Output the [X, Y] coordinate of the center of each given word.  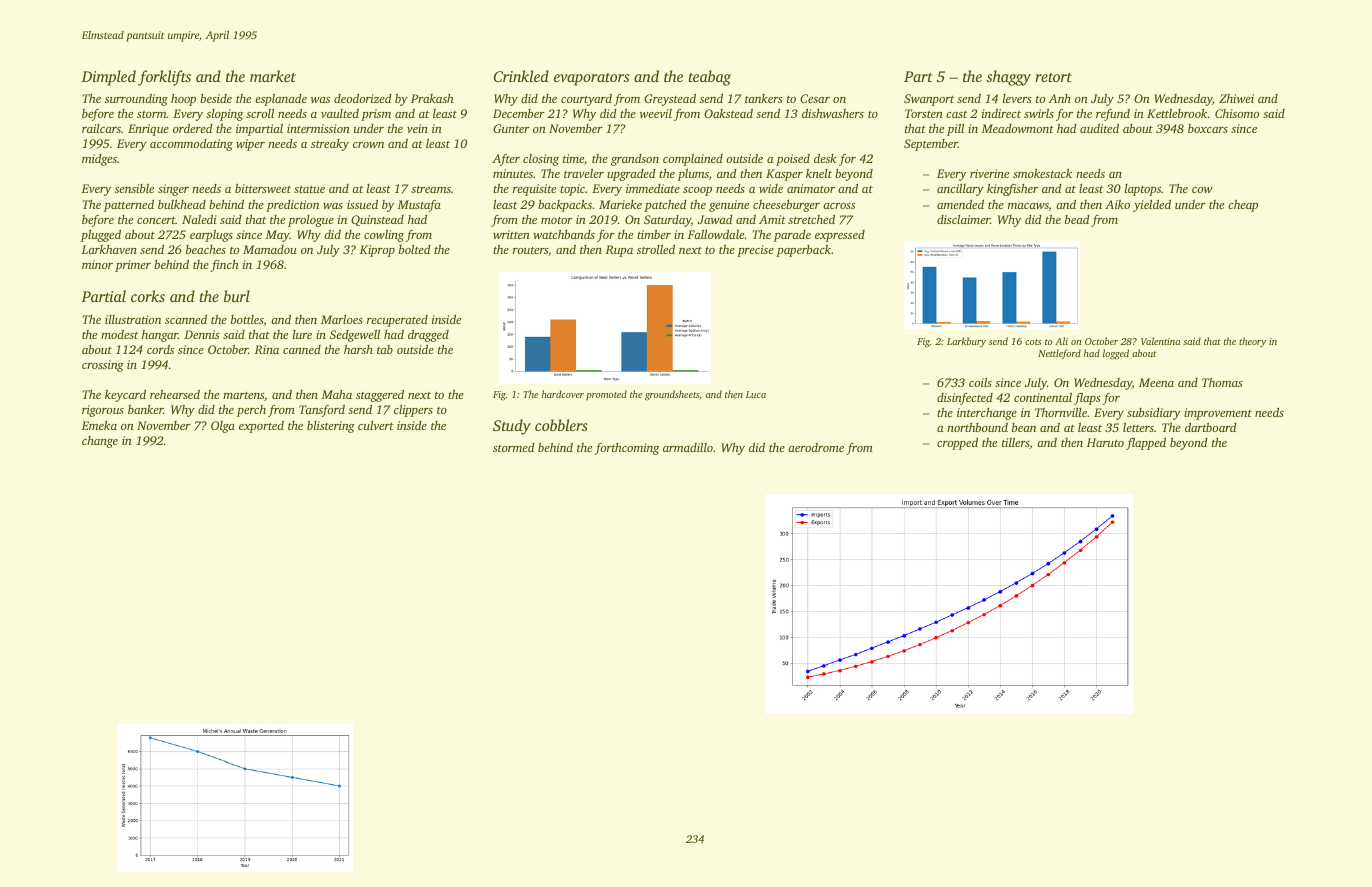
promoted [606, 395]
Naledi [199, 219]
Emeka [99, 425]
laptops [1143, 190]
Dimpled [108, 78]
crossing [103, 366]
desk [825, 158]
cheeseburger [786, 206]
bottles [247, 320]
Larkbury [966, 342]
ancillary [960, 190]
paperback [803, 251]
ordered [193, 128]
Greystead [670, 100]
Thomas [1222, 382]
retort [1053, 77]
